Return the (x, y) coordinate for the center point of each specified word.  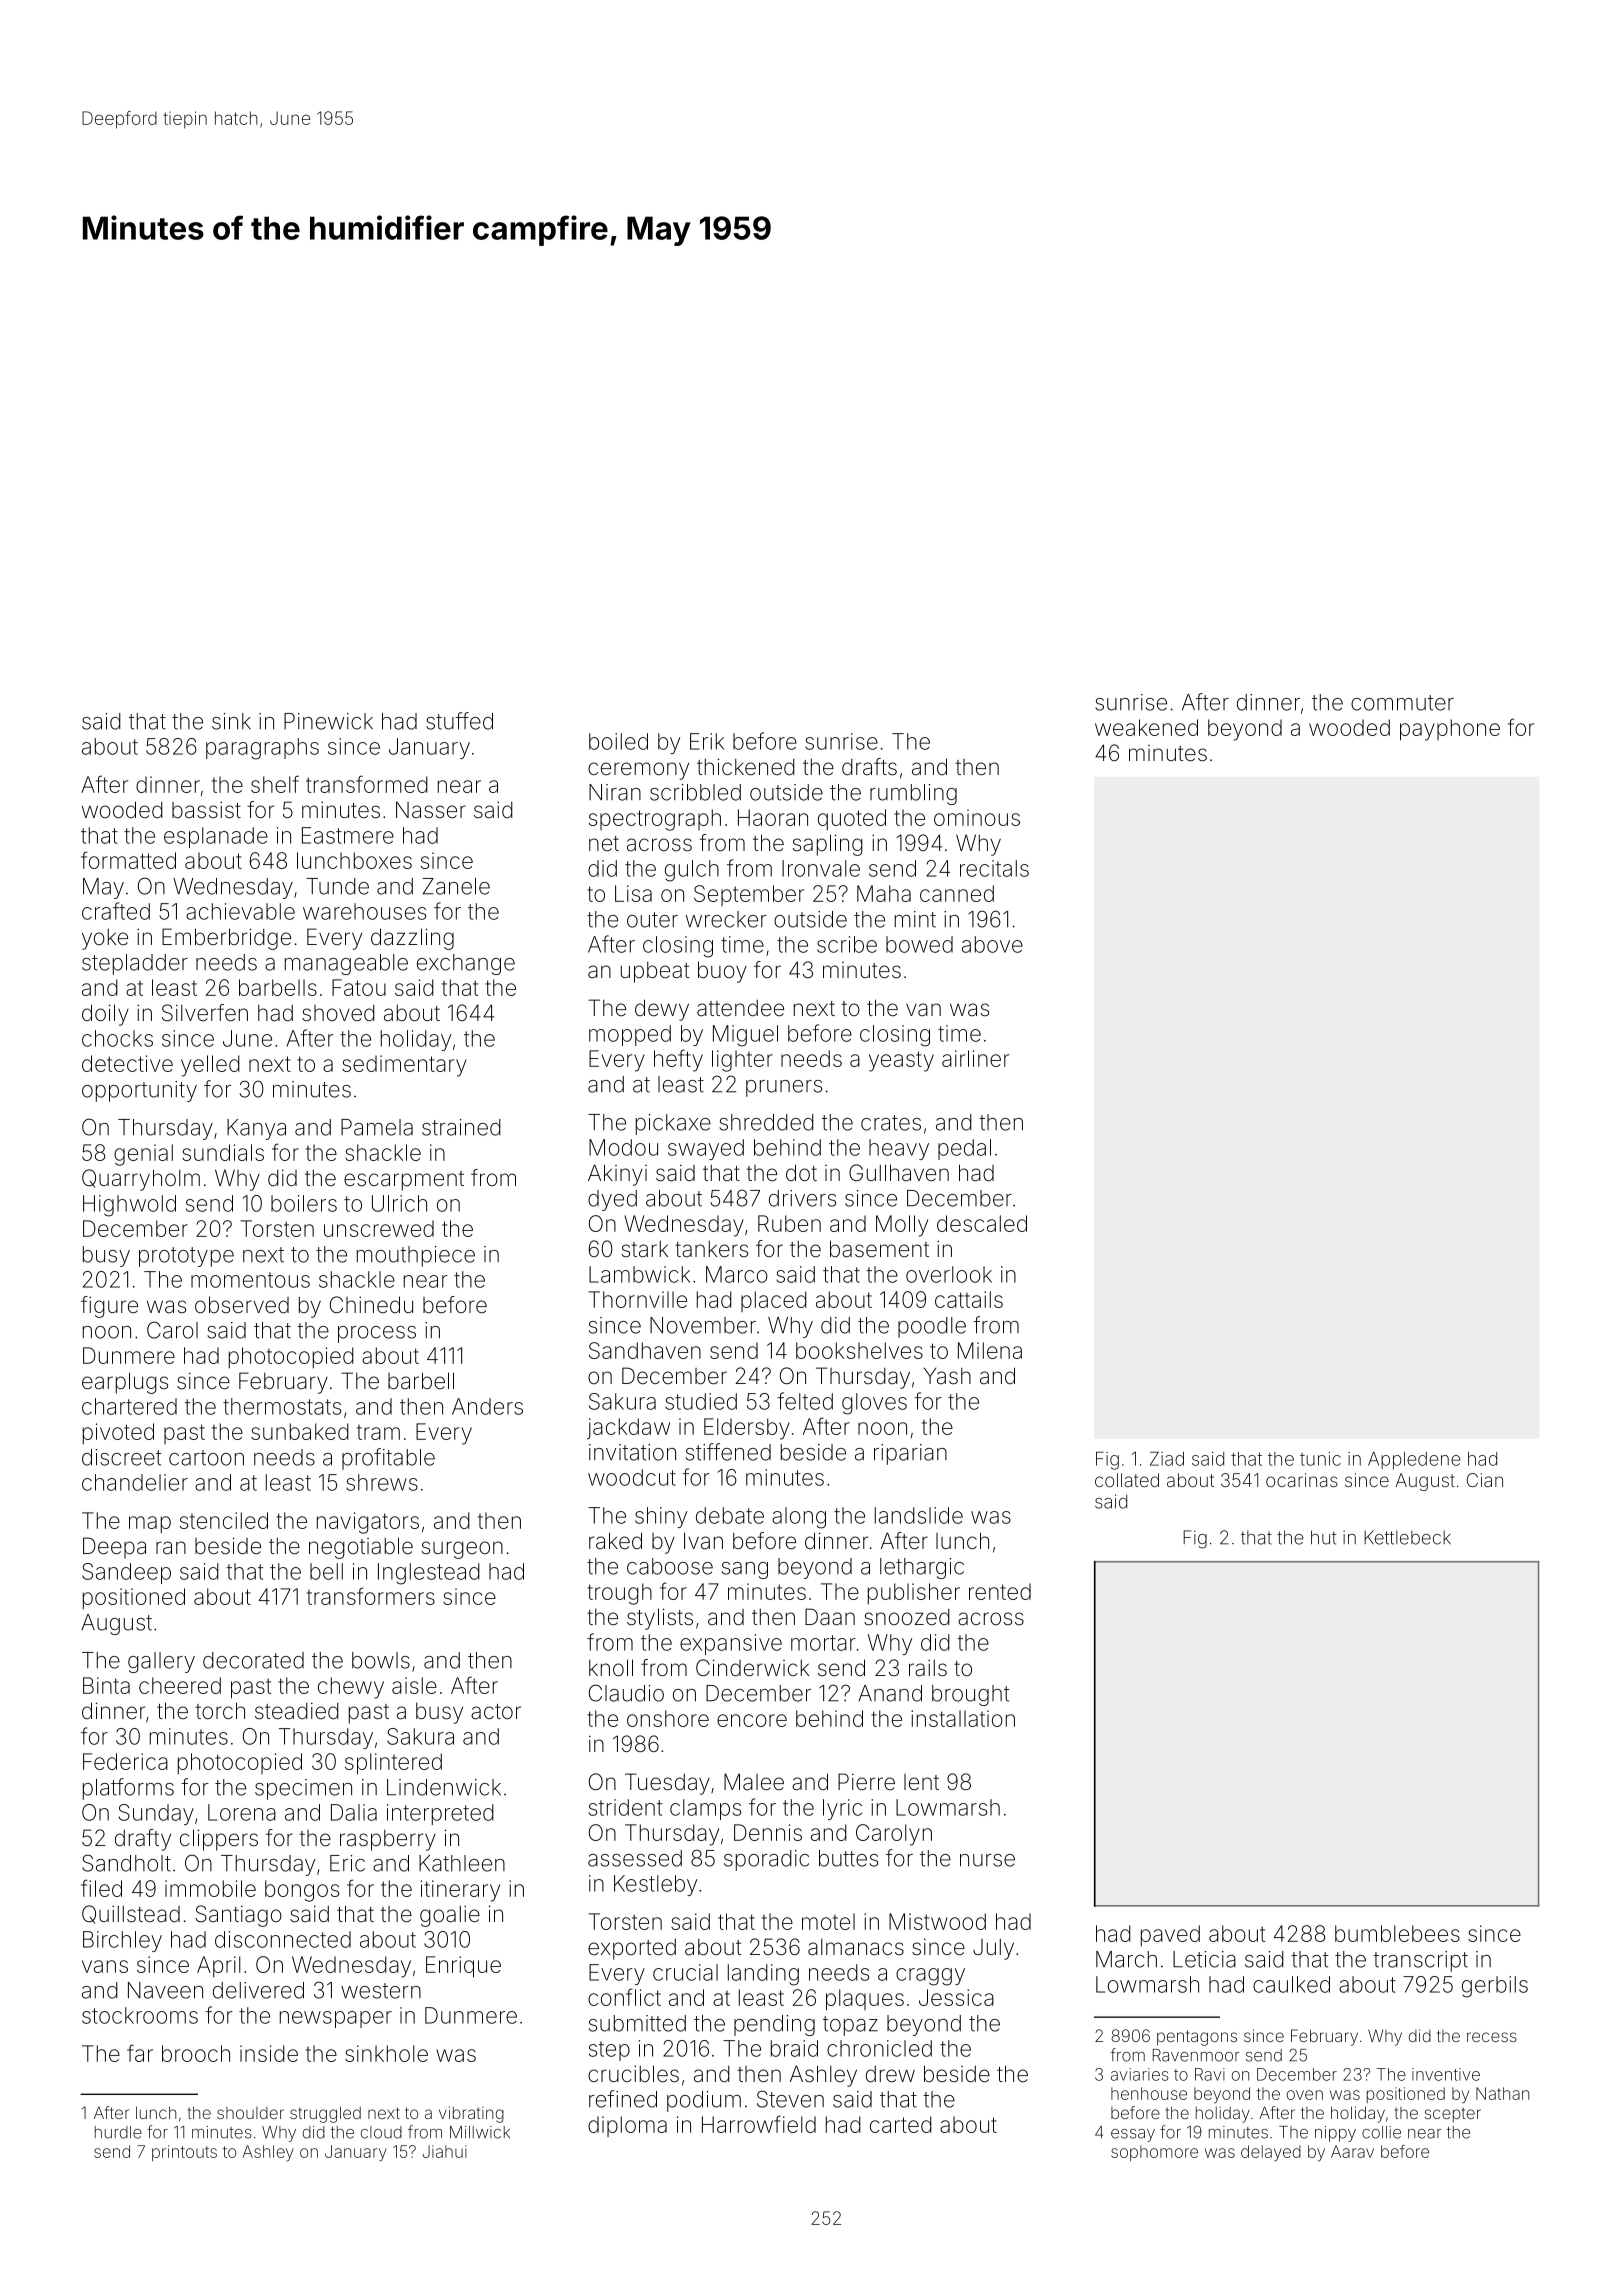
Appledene (1414, 1461)
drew (890, 2073)
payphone (1450, 730)
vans (105, 1966)
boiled (618, 741)
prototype (186, 1257)
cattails (969, 1299)
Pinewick (328, 721)
